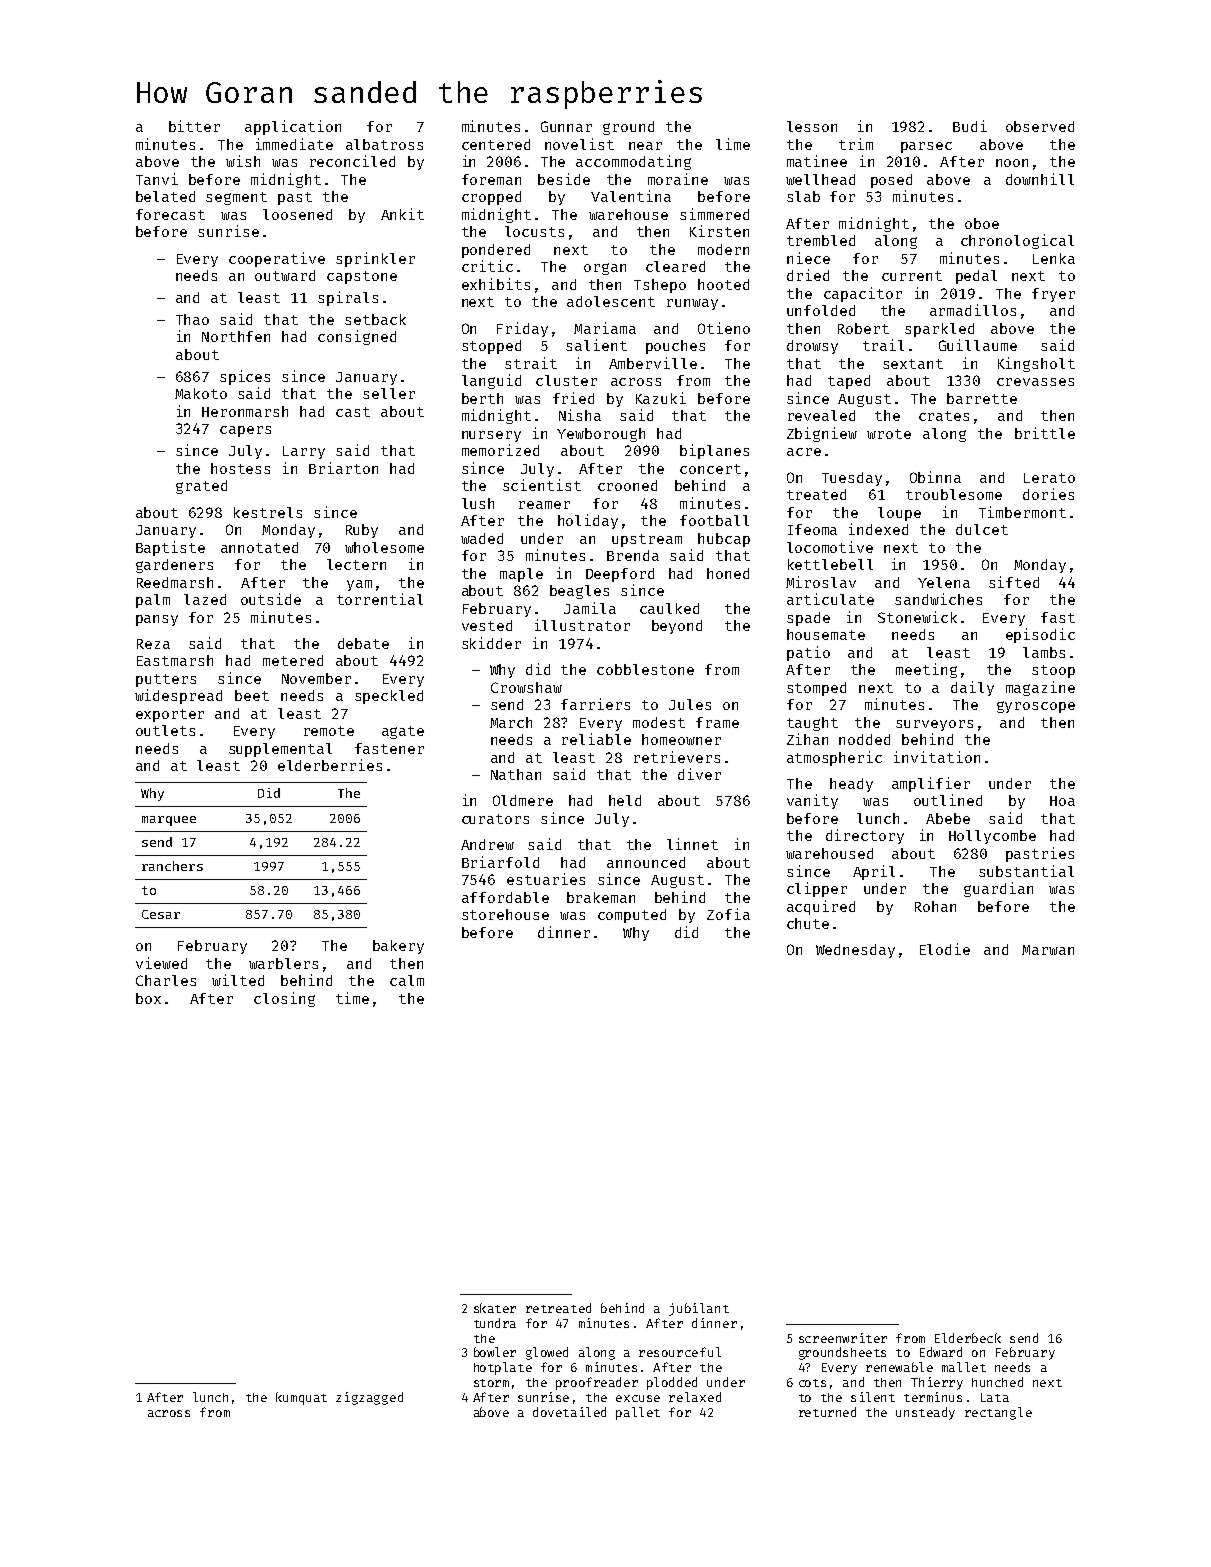  I want to click on belated, so click(165, 196).
